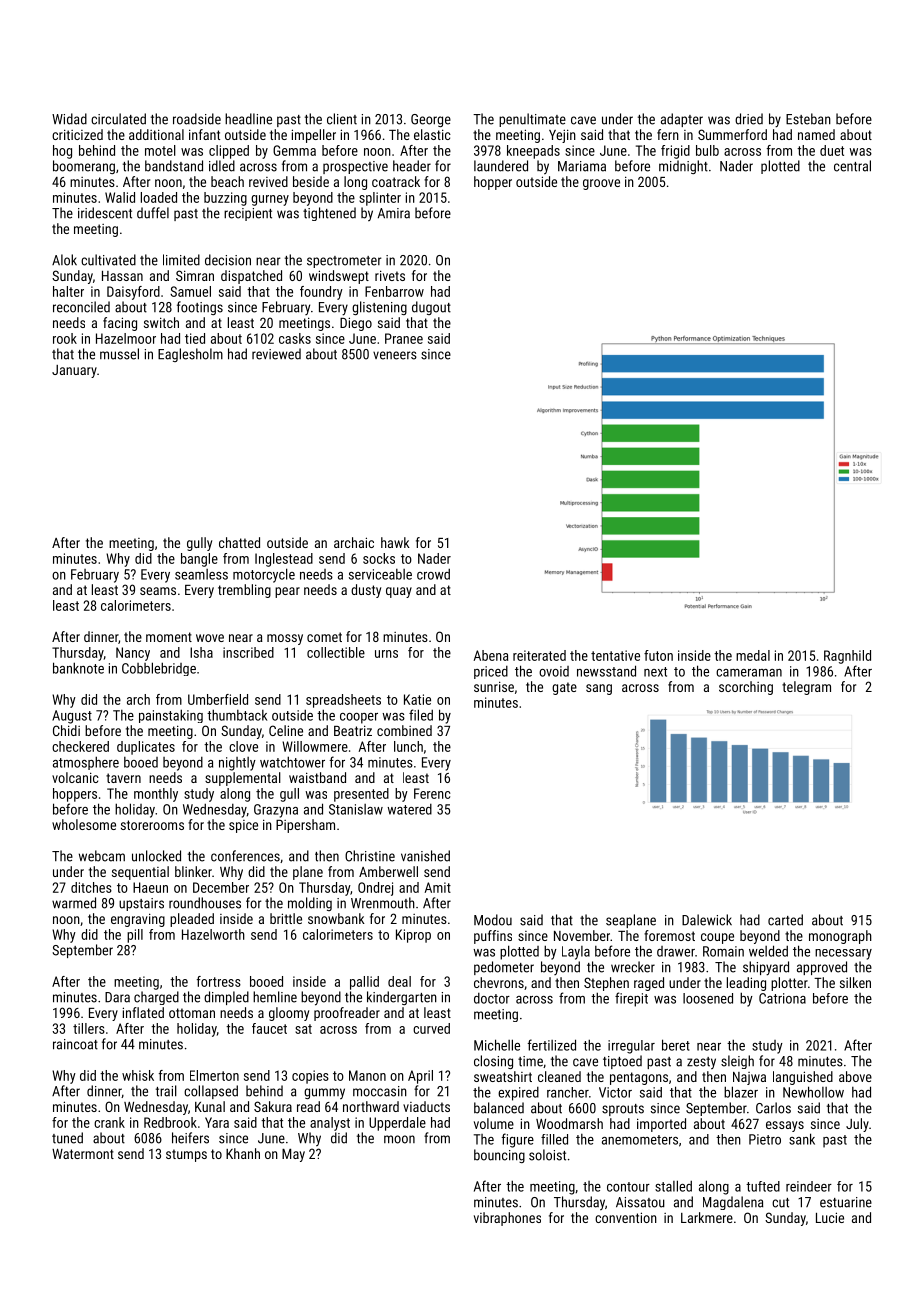  I want to click on faucet, so click(269, 1028).
